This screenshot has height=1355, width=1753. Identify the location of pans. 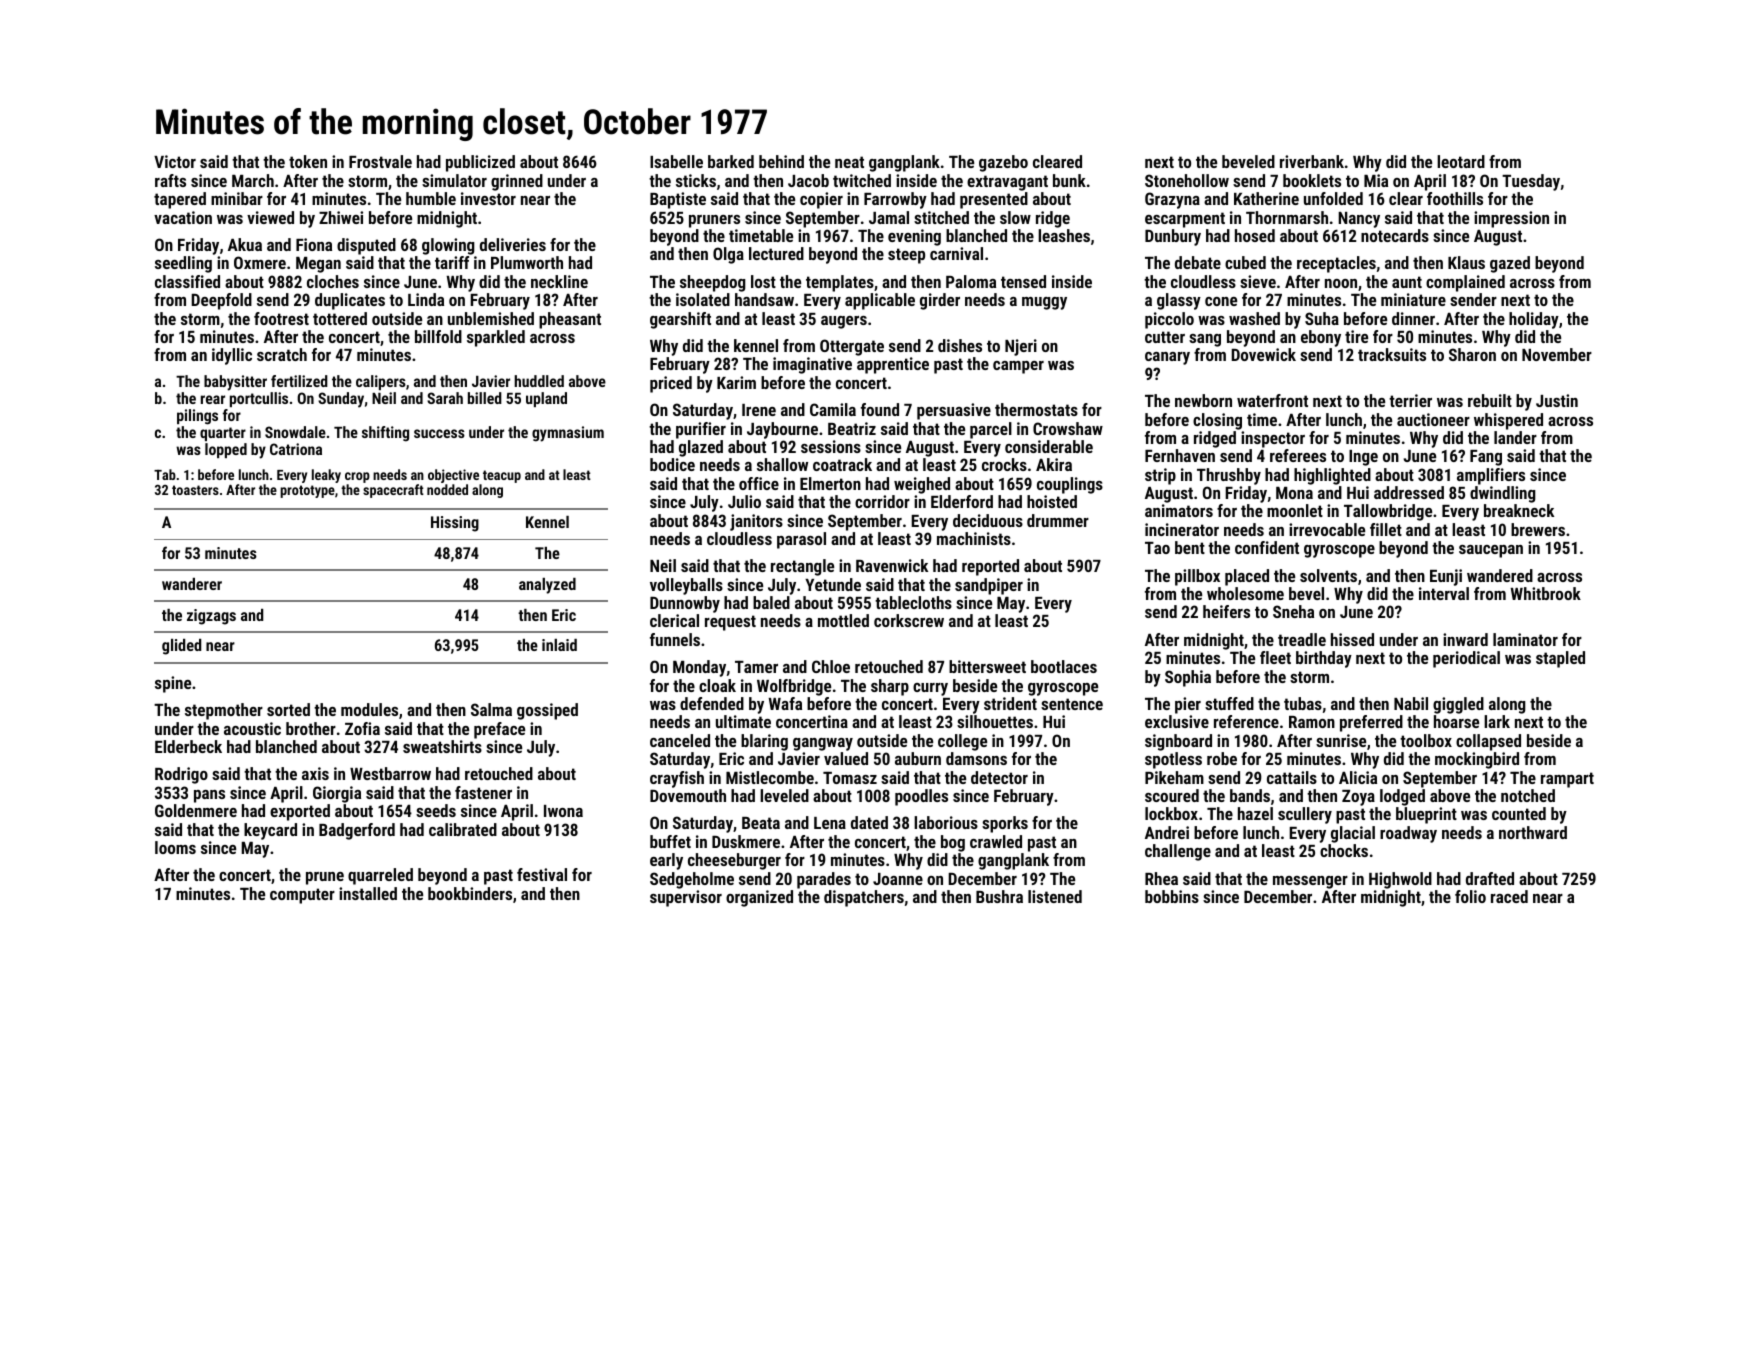
(209, 796).
